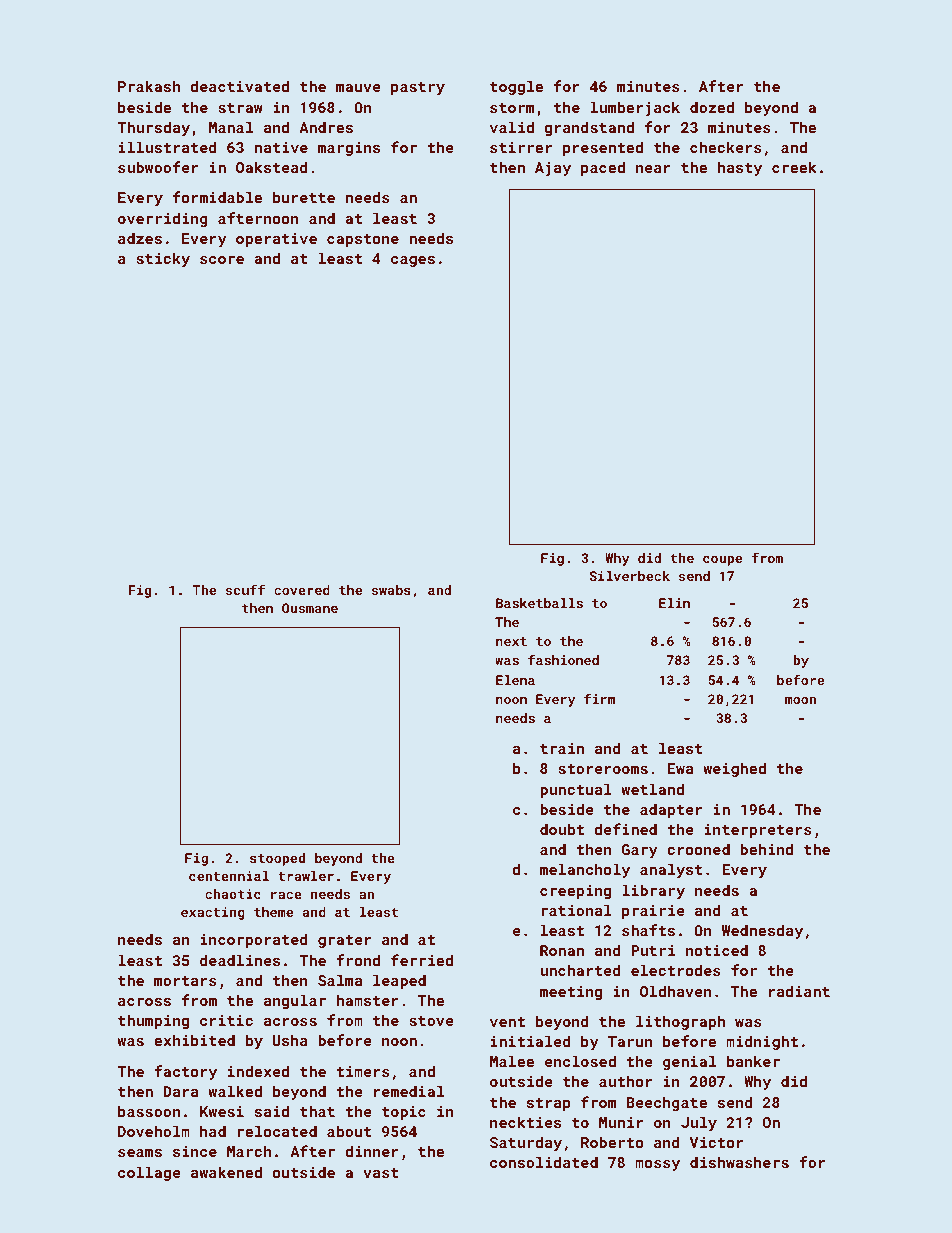 The width and height of the screenshot is (952, 1233). Describe the element at coordinates (800, 700) in the screenshot. I see `moon` at that location.
